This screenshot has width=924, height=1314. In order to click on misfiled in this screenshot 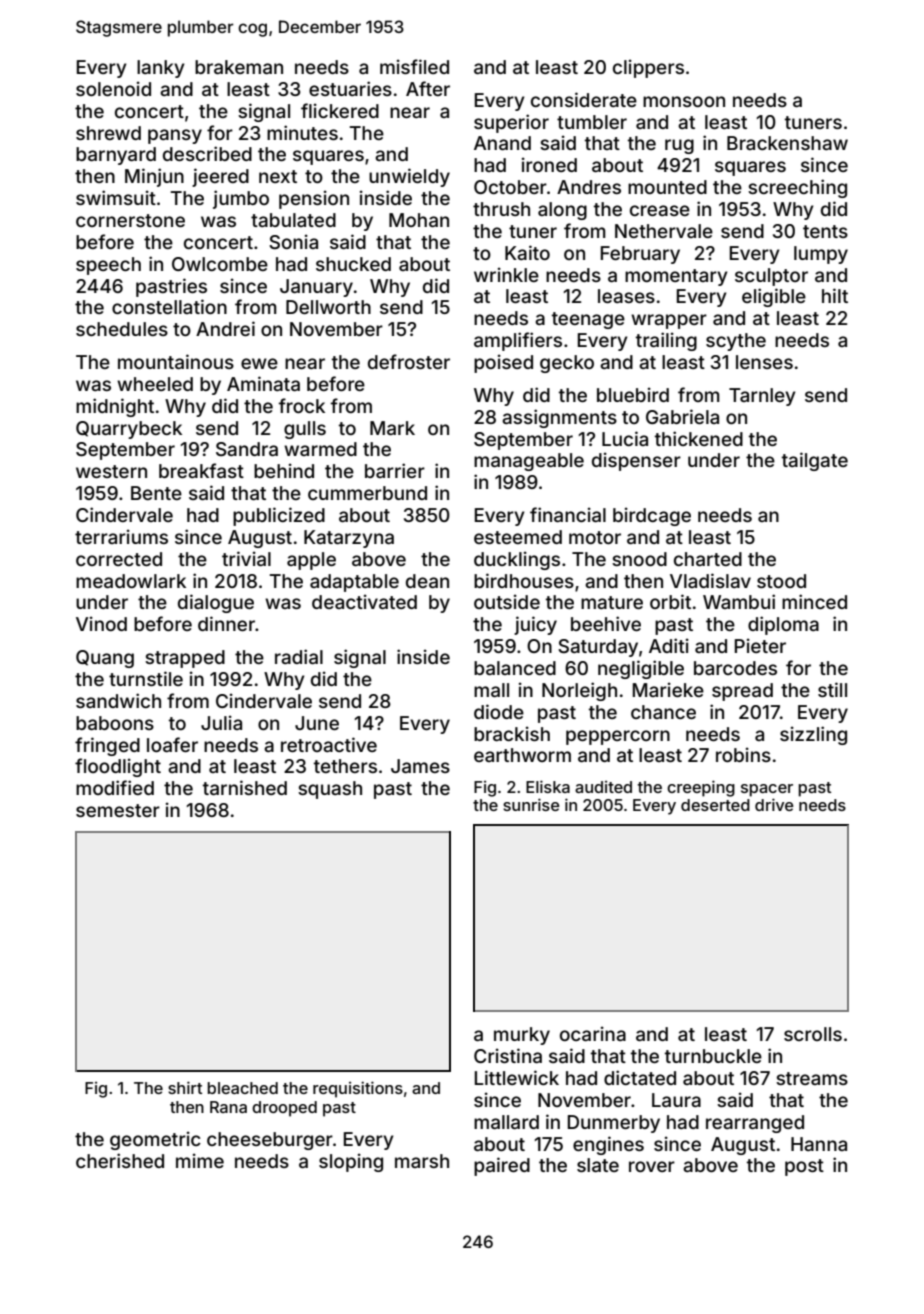, I will do `click(414, 66)`.
